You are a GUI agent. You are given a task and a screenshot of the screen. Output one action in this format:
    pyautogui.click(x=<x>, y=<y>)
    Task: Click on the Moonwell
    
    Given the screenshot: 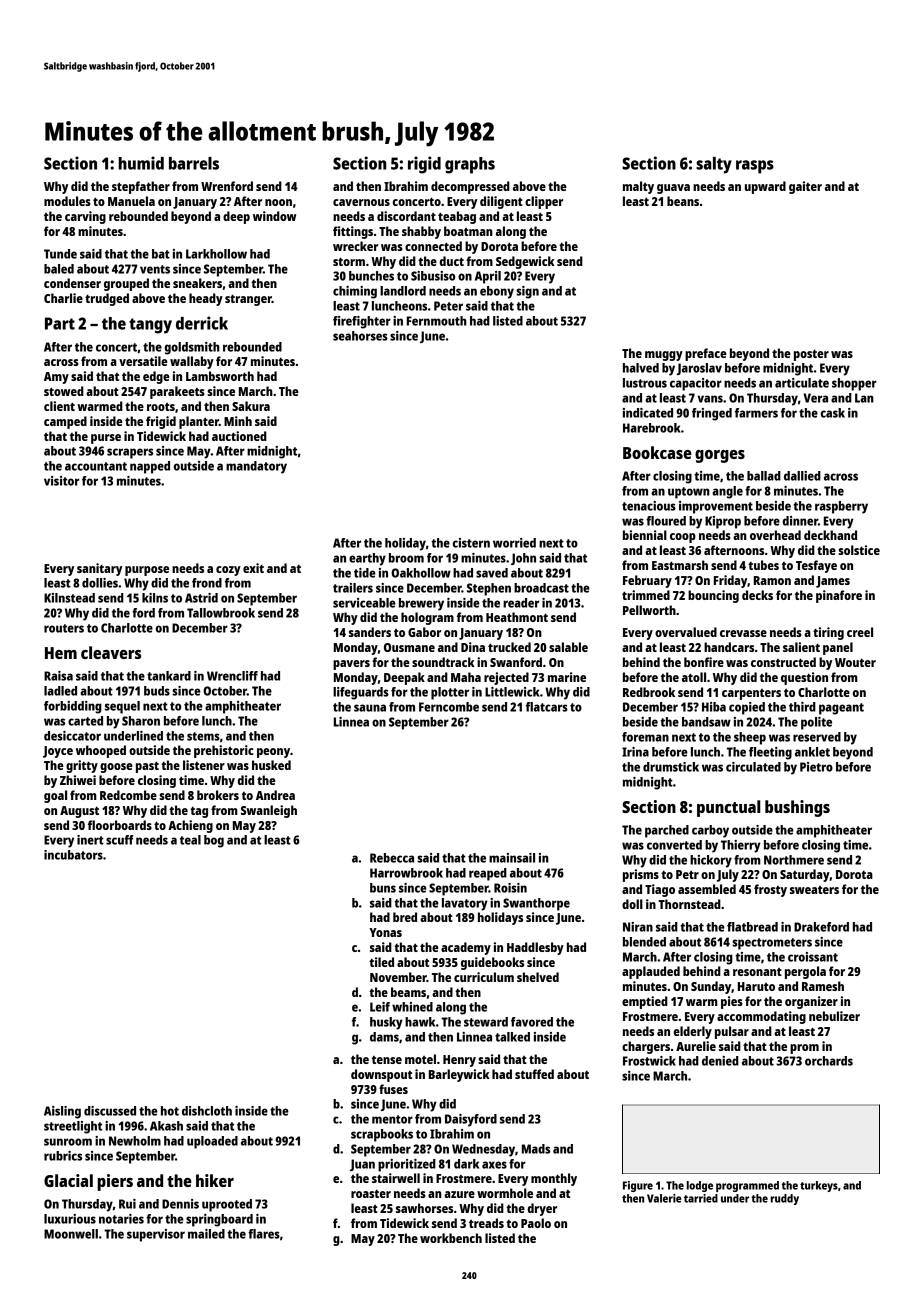 What is the action you would take?
    pyautogui.click(x=71, y=1234)
